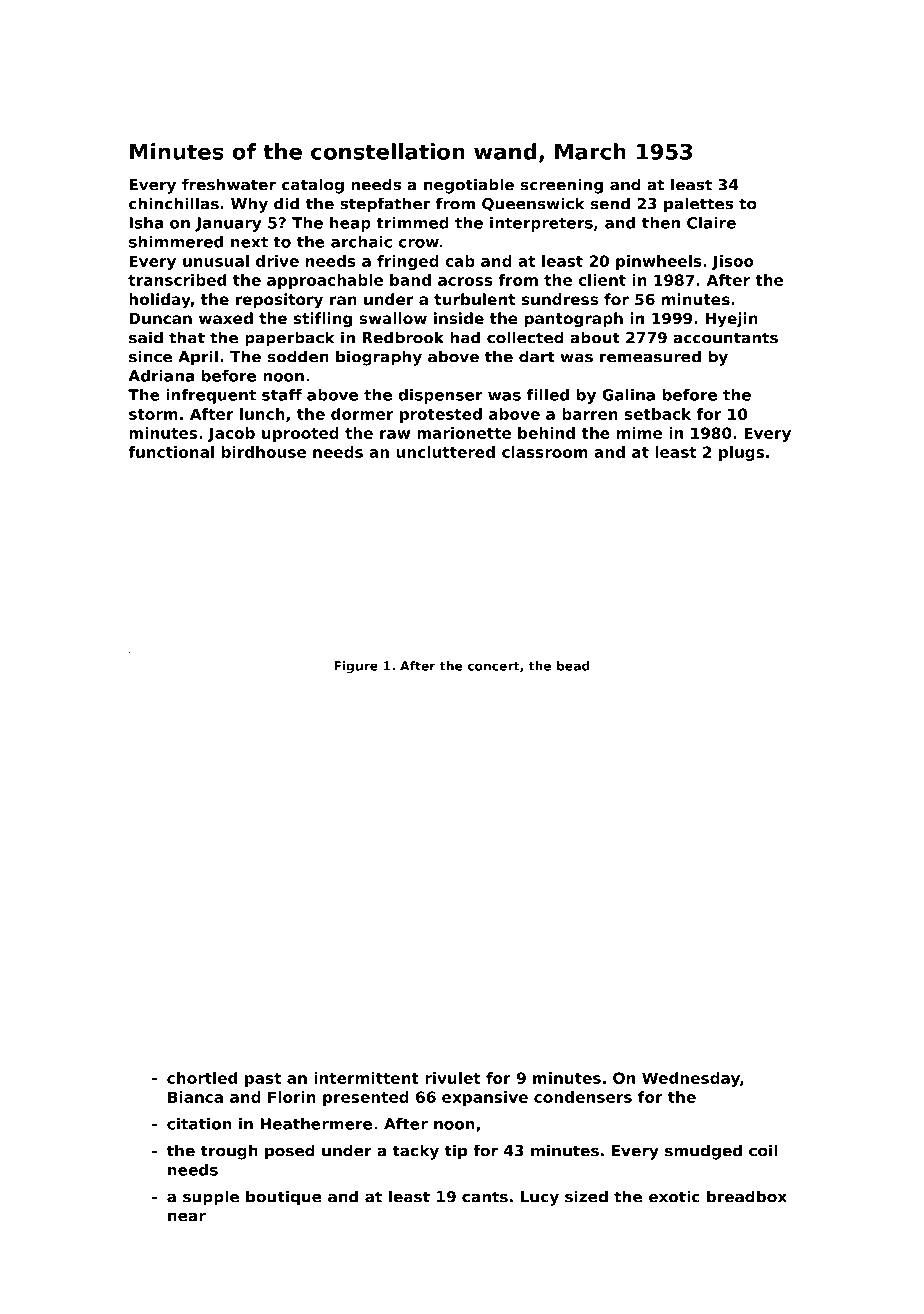  I want to click on classroom, so click(545, 452).
